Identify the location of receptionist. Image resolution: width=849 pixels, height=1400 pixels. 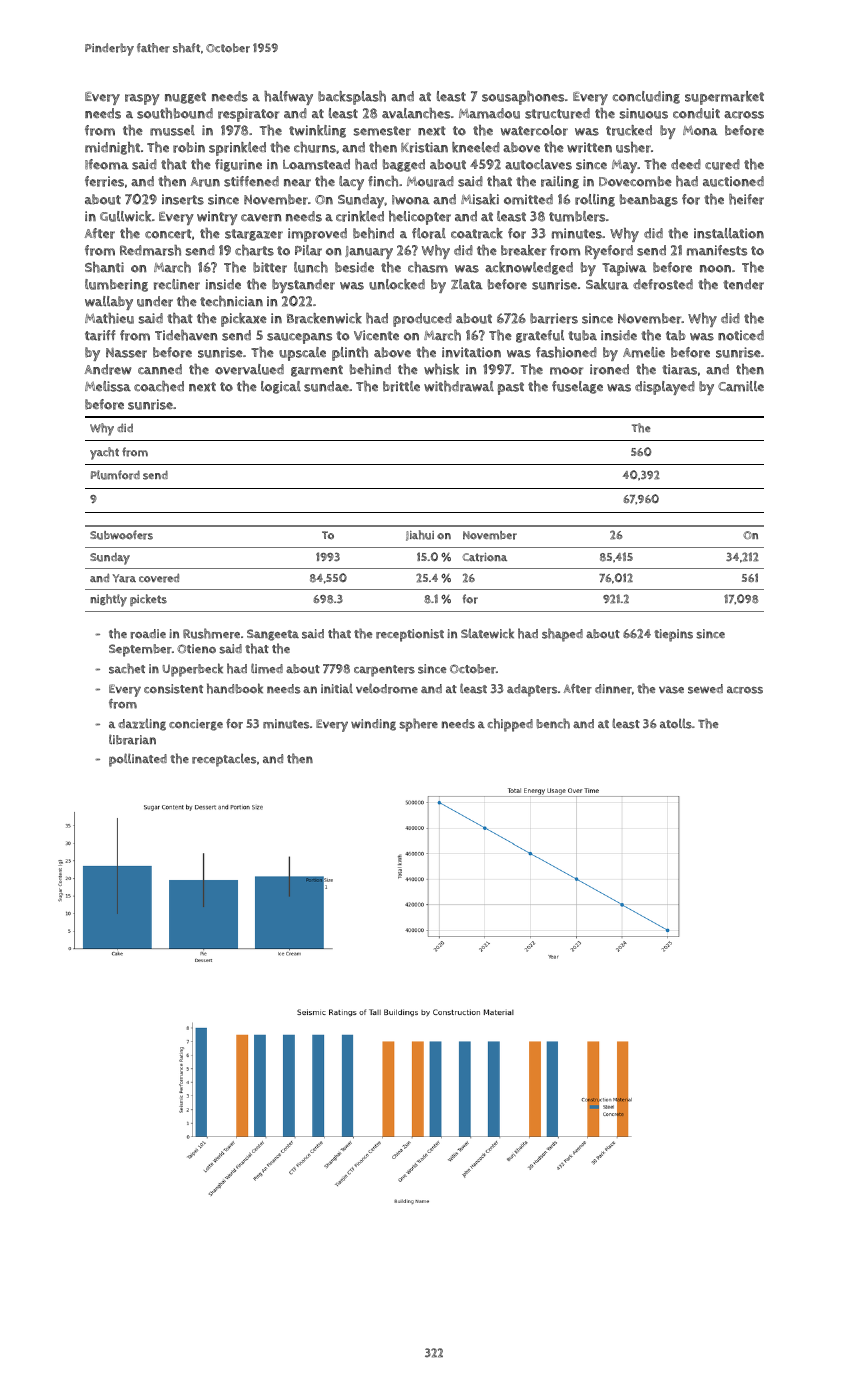
(410, 635).
